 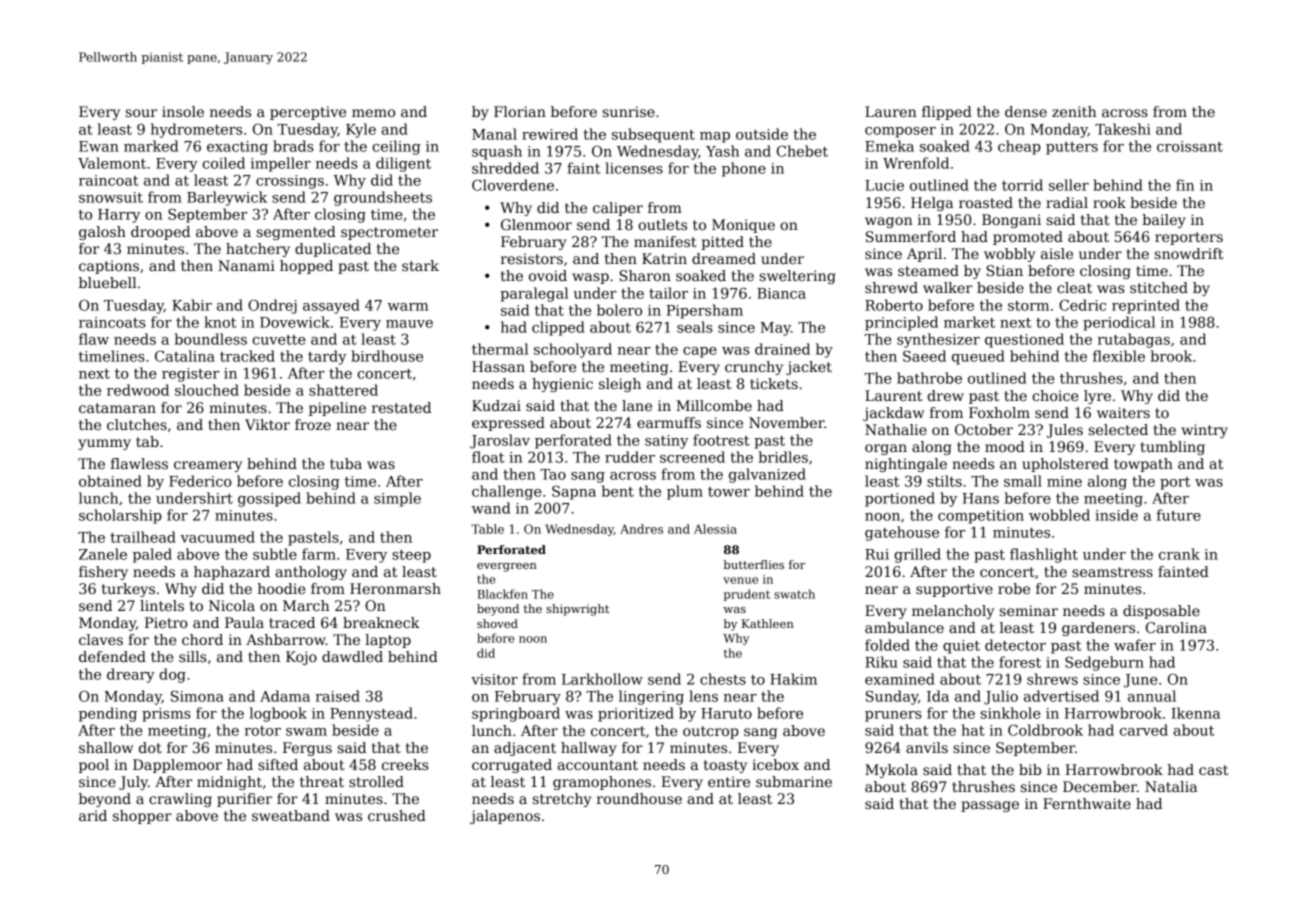 What do you see at coordinates (290, 182) in the screenshot?
I see `crossings` at bounding box center [290, 182].
